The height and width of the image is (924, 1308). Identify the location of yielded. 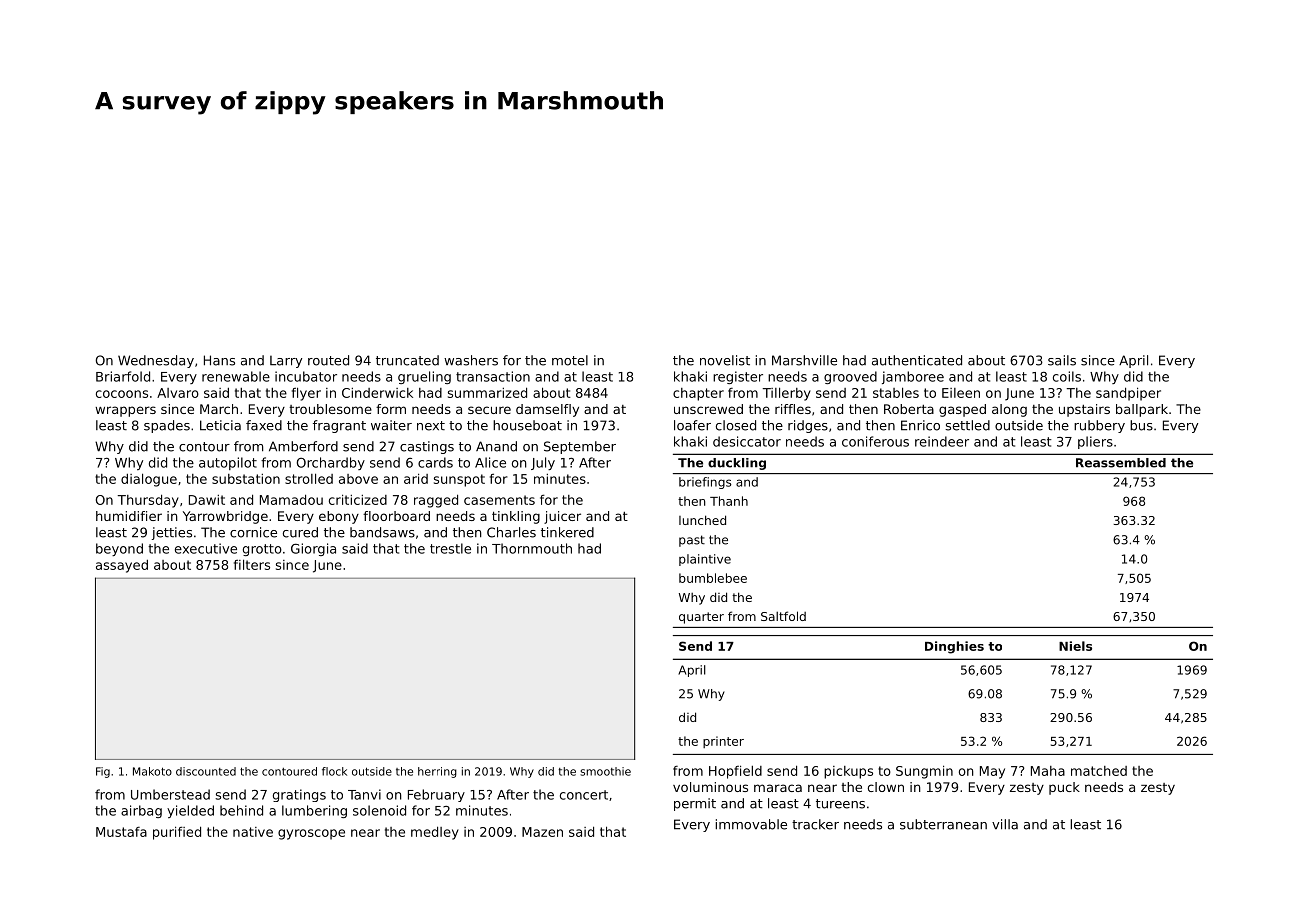
(190, 811).
